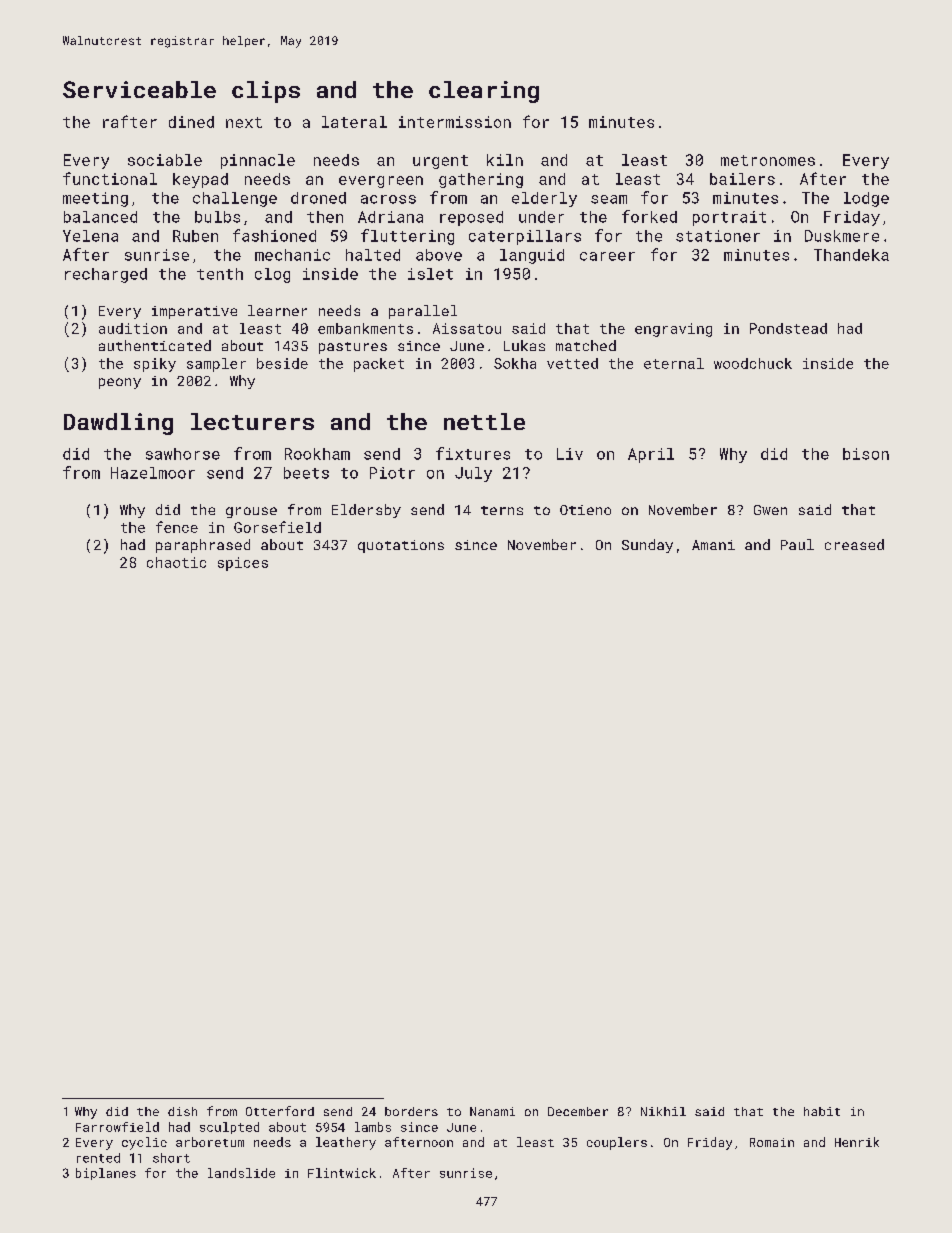 The width and height of the page is (952, 1233). What do you see at coordinates (272, 275) in the page?
I see `clog` at bounding box center [272, 275].
